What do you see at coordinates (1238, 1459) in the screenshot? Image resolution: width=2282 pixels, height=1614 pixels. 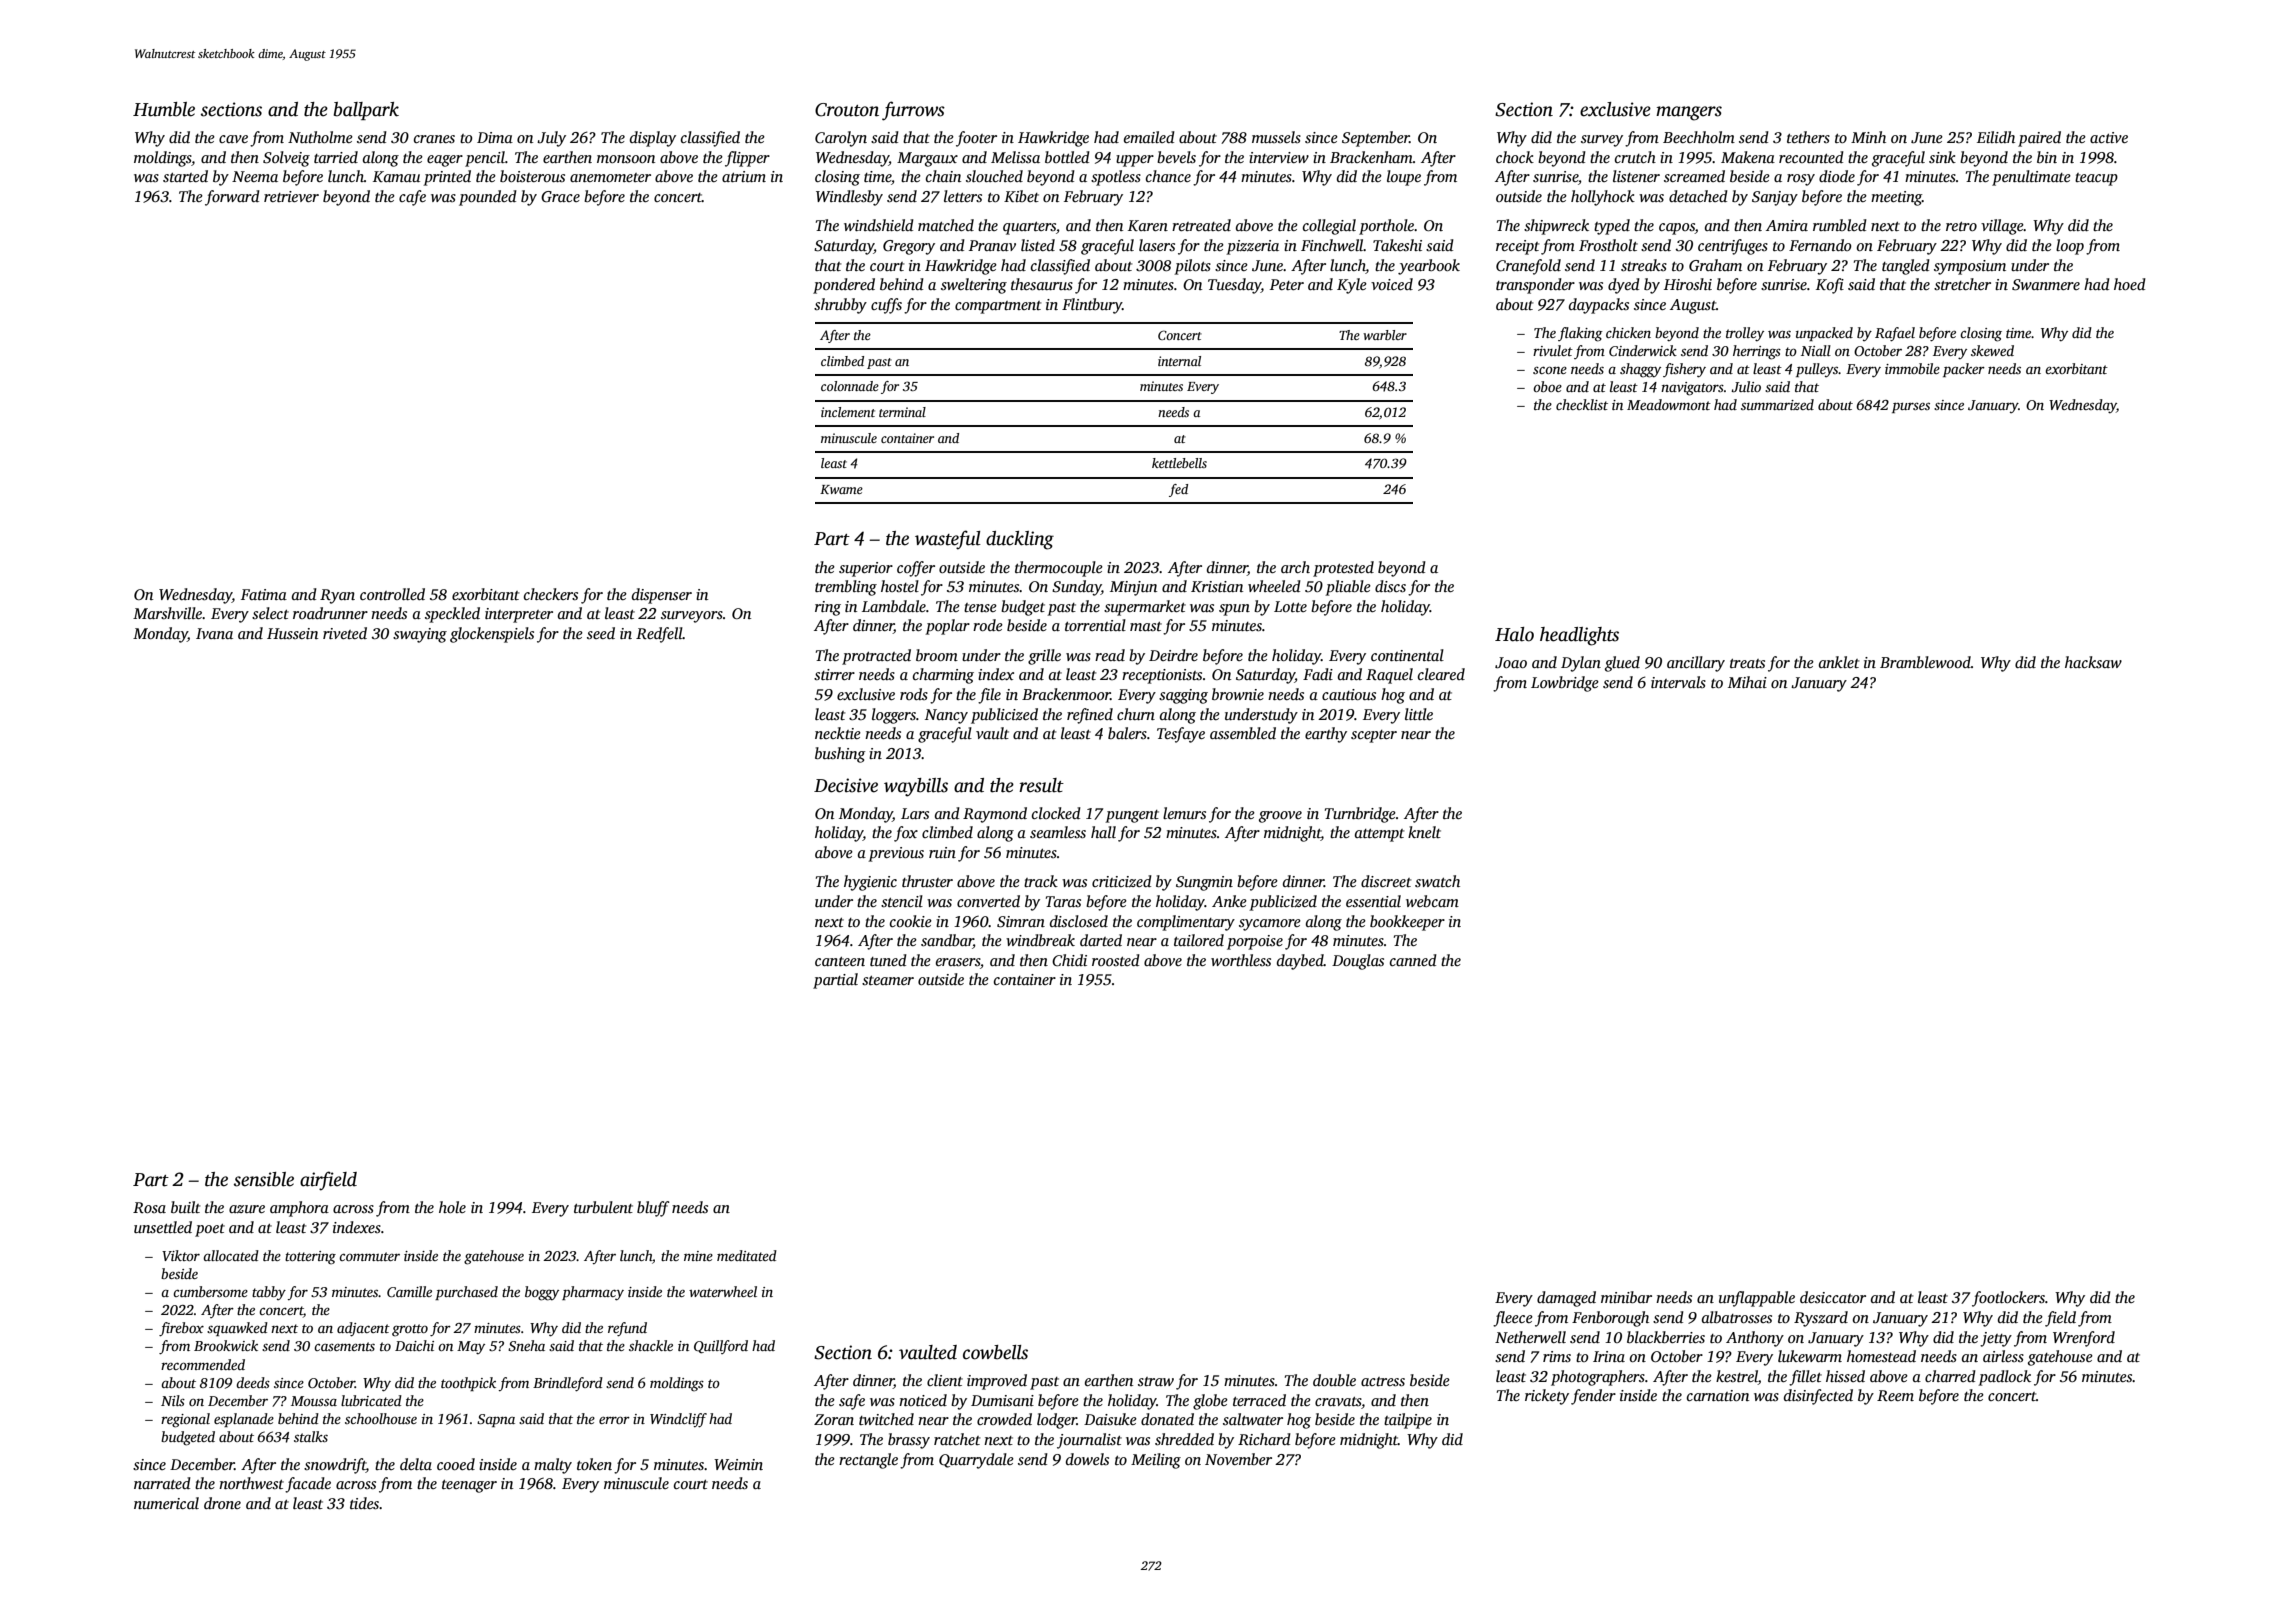 I see `November` at bounding box center [1238, 1459].
